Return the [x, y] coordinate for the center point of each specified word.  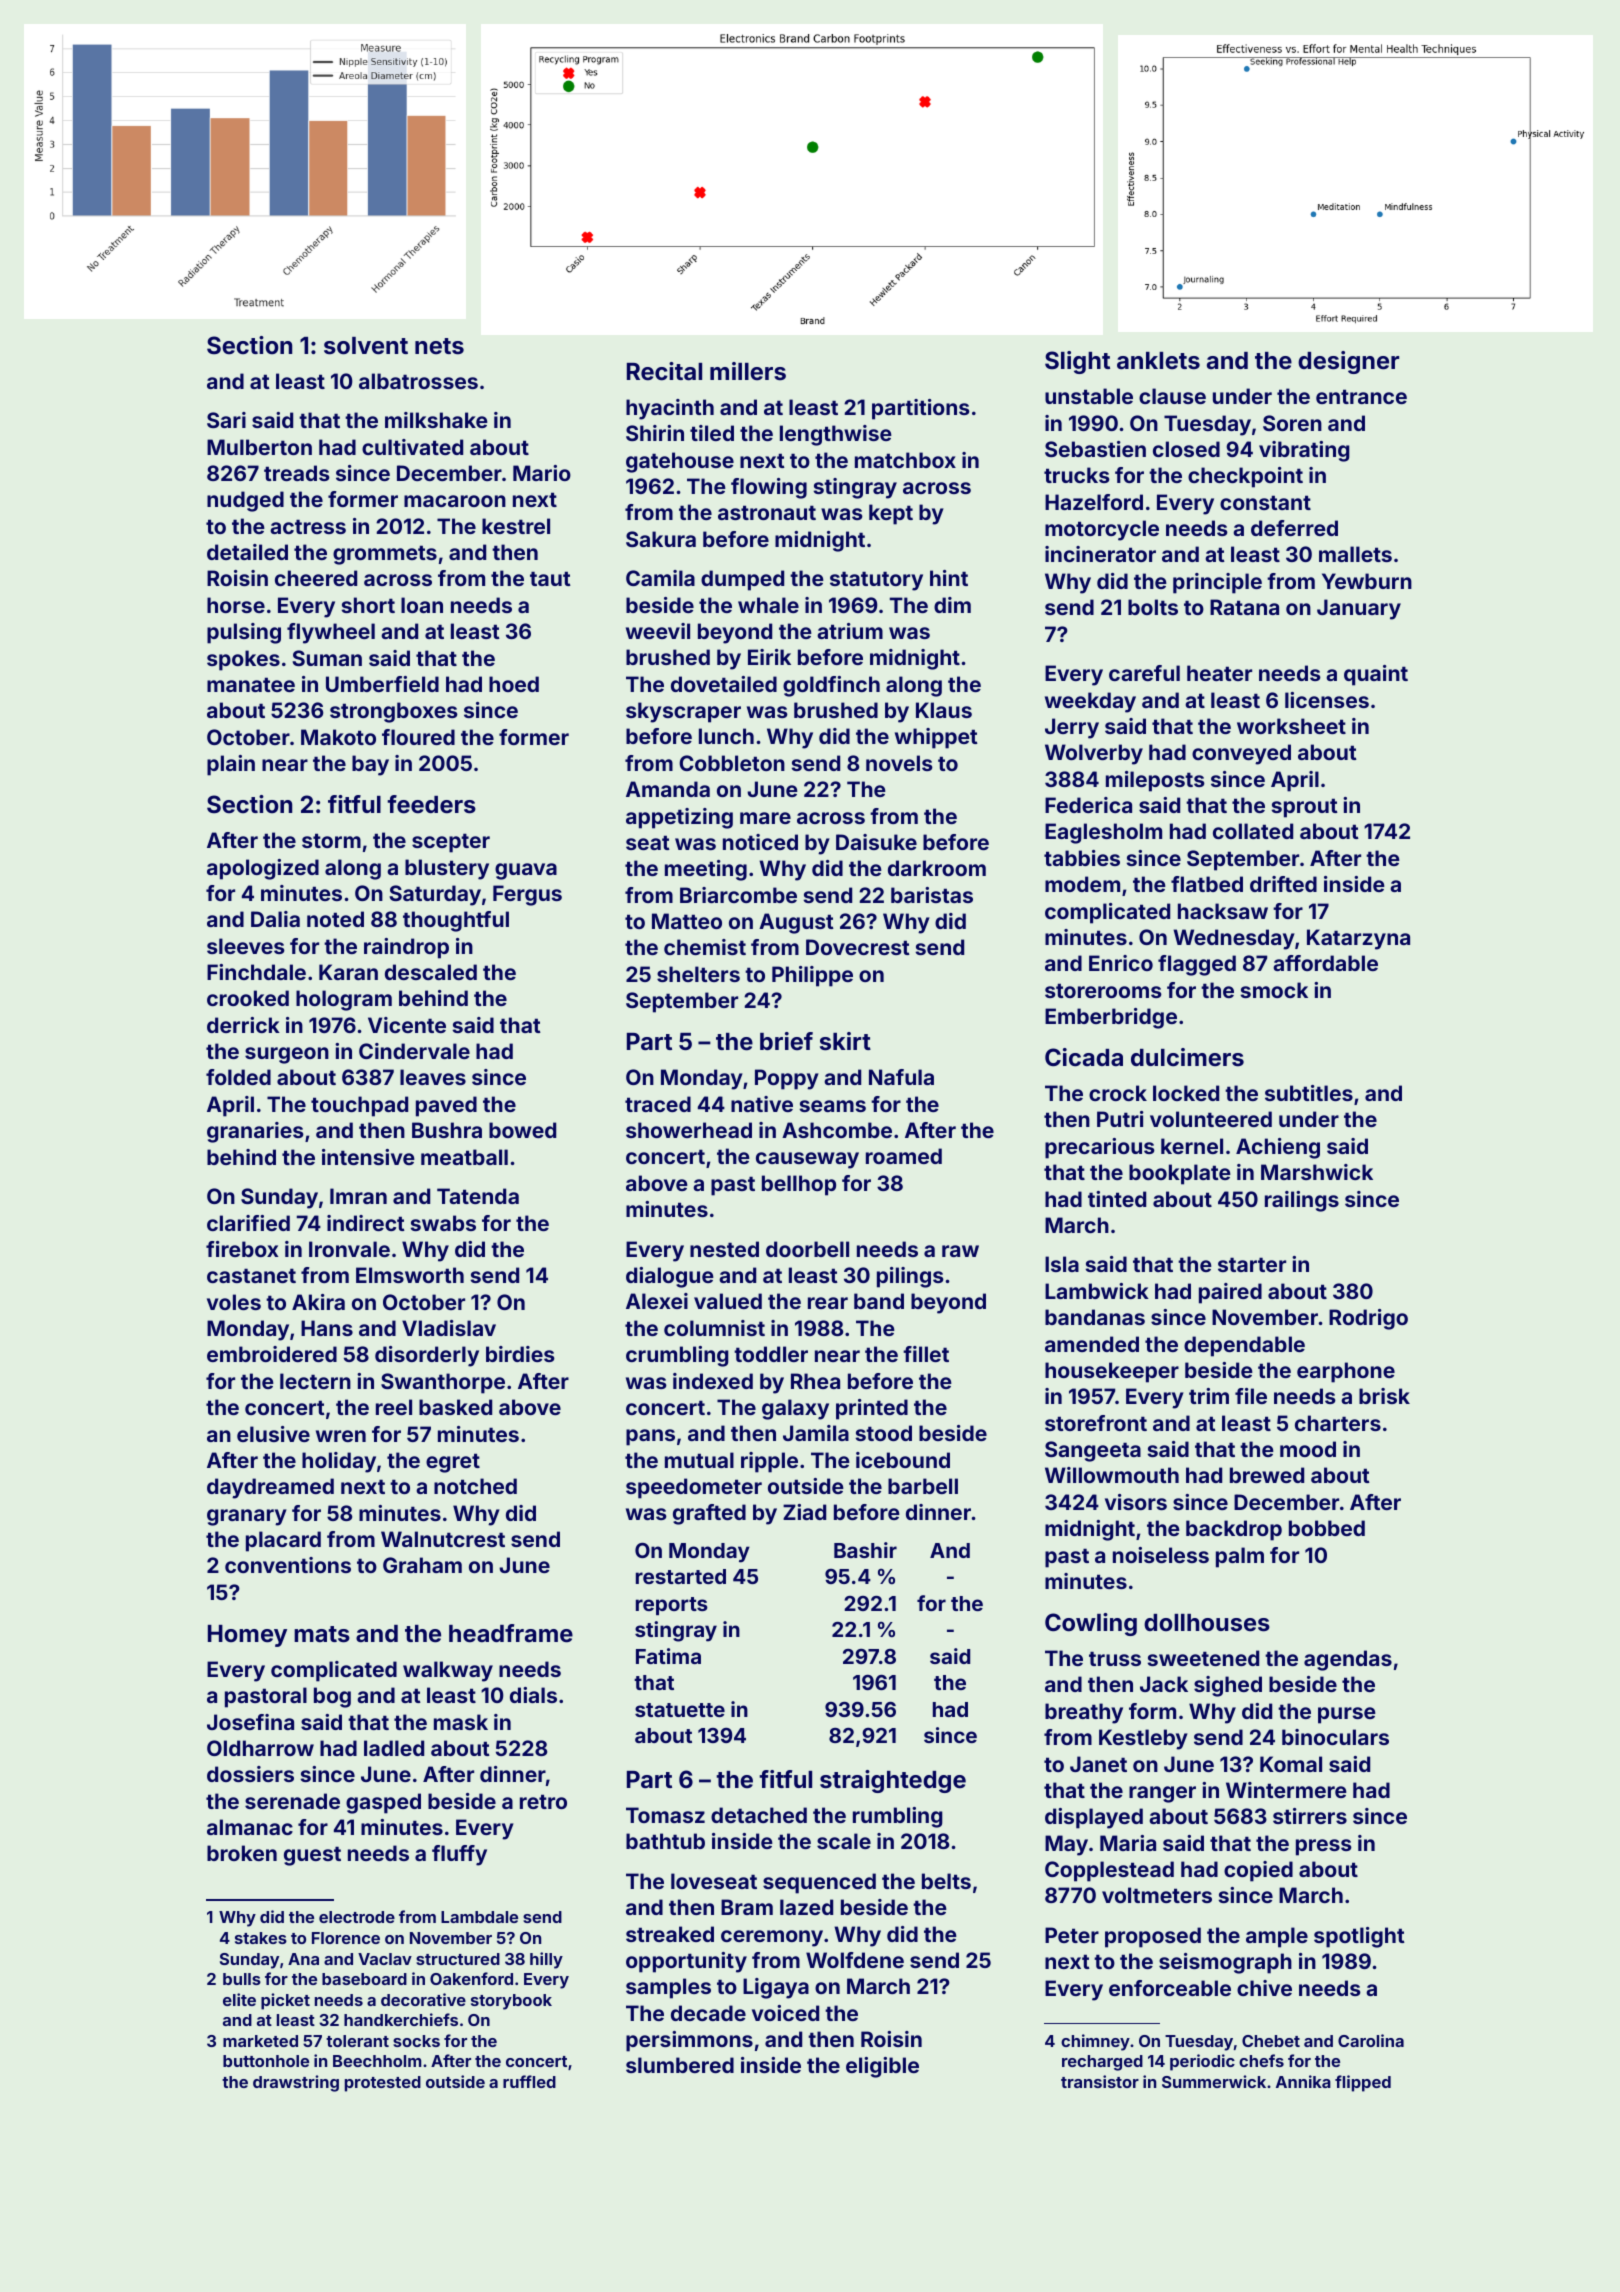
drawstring [296, 2083]
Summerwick [1214, 2081]
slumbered [680, 2065]
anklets [1158, 361]
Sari [226, 420]
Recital [664, 371]
